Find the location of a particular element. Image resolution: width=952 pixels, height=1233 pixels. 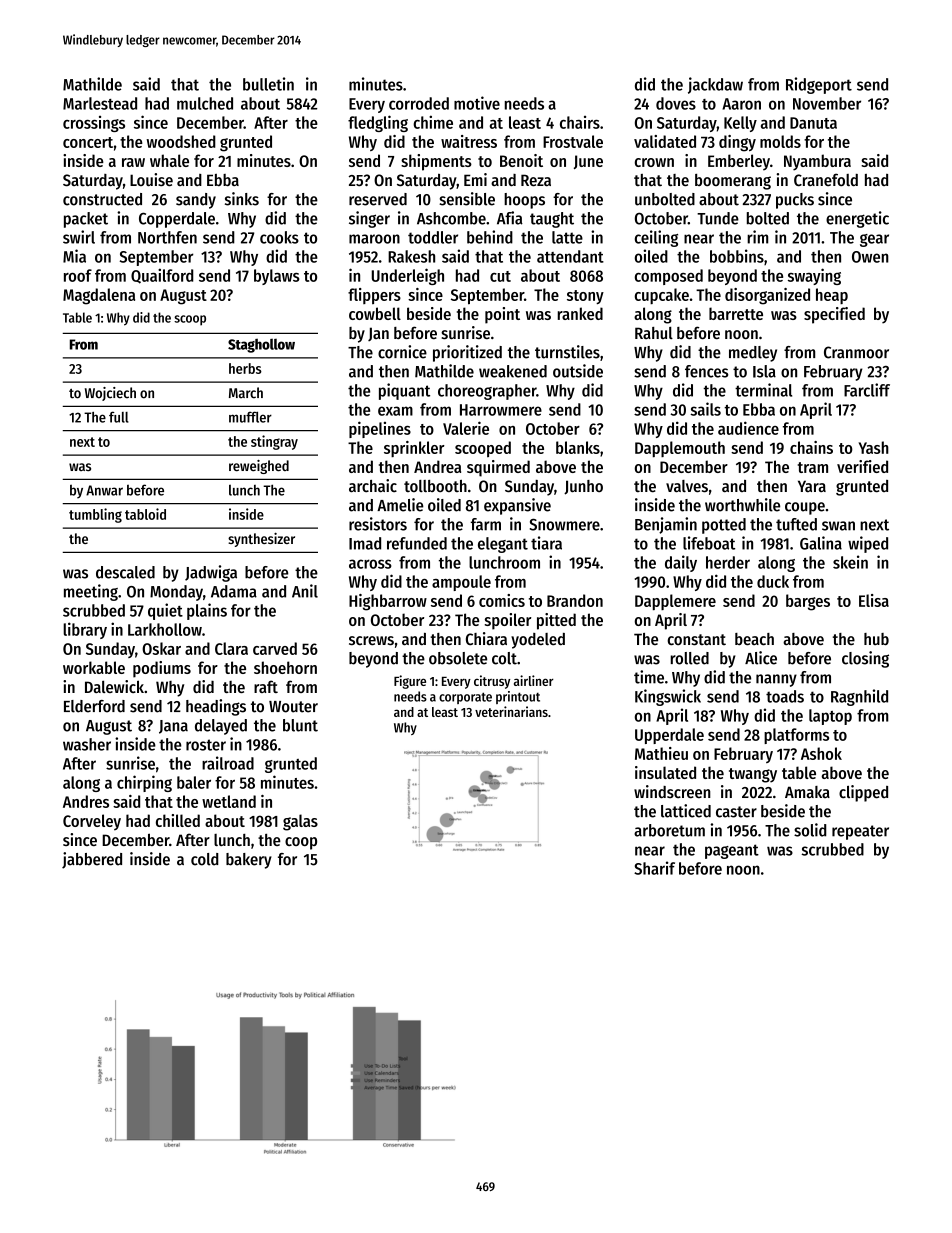

stony is located at coordinates (585, 297).
